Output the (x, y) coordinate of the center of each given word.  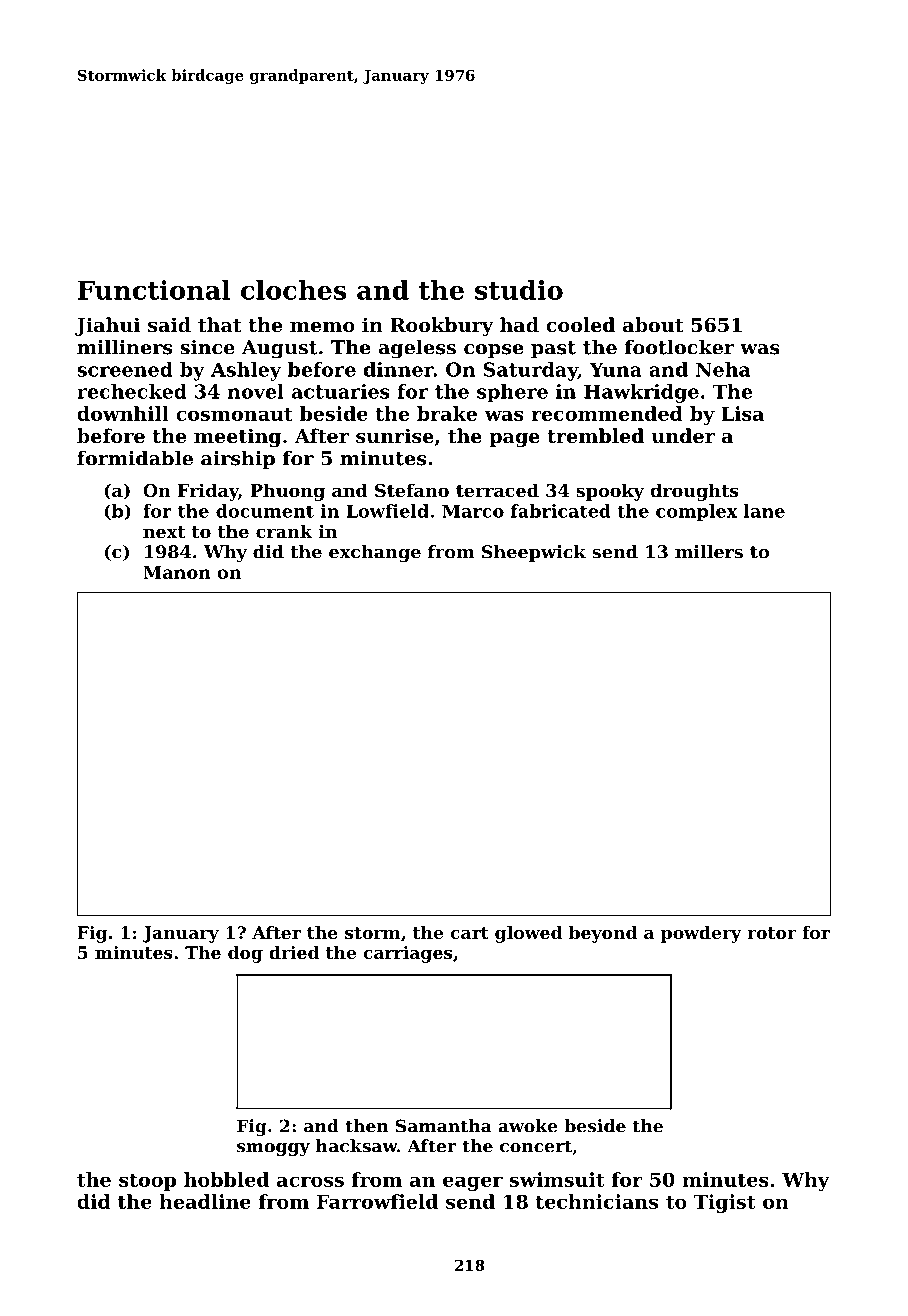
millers (709, 552)
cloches (293, 290)
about (653, 325)
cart (469, 933)
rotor (772, 933)
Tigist (725, 1203)
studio (519, 290)
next (164, 532)
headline (205, 1201)
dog (245, 954)
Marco (473, 511)
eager (473, 1183)
